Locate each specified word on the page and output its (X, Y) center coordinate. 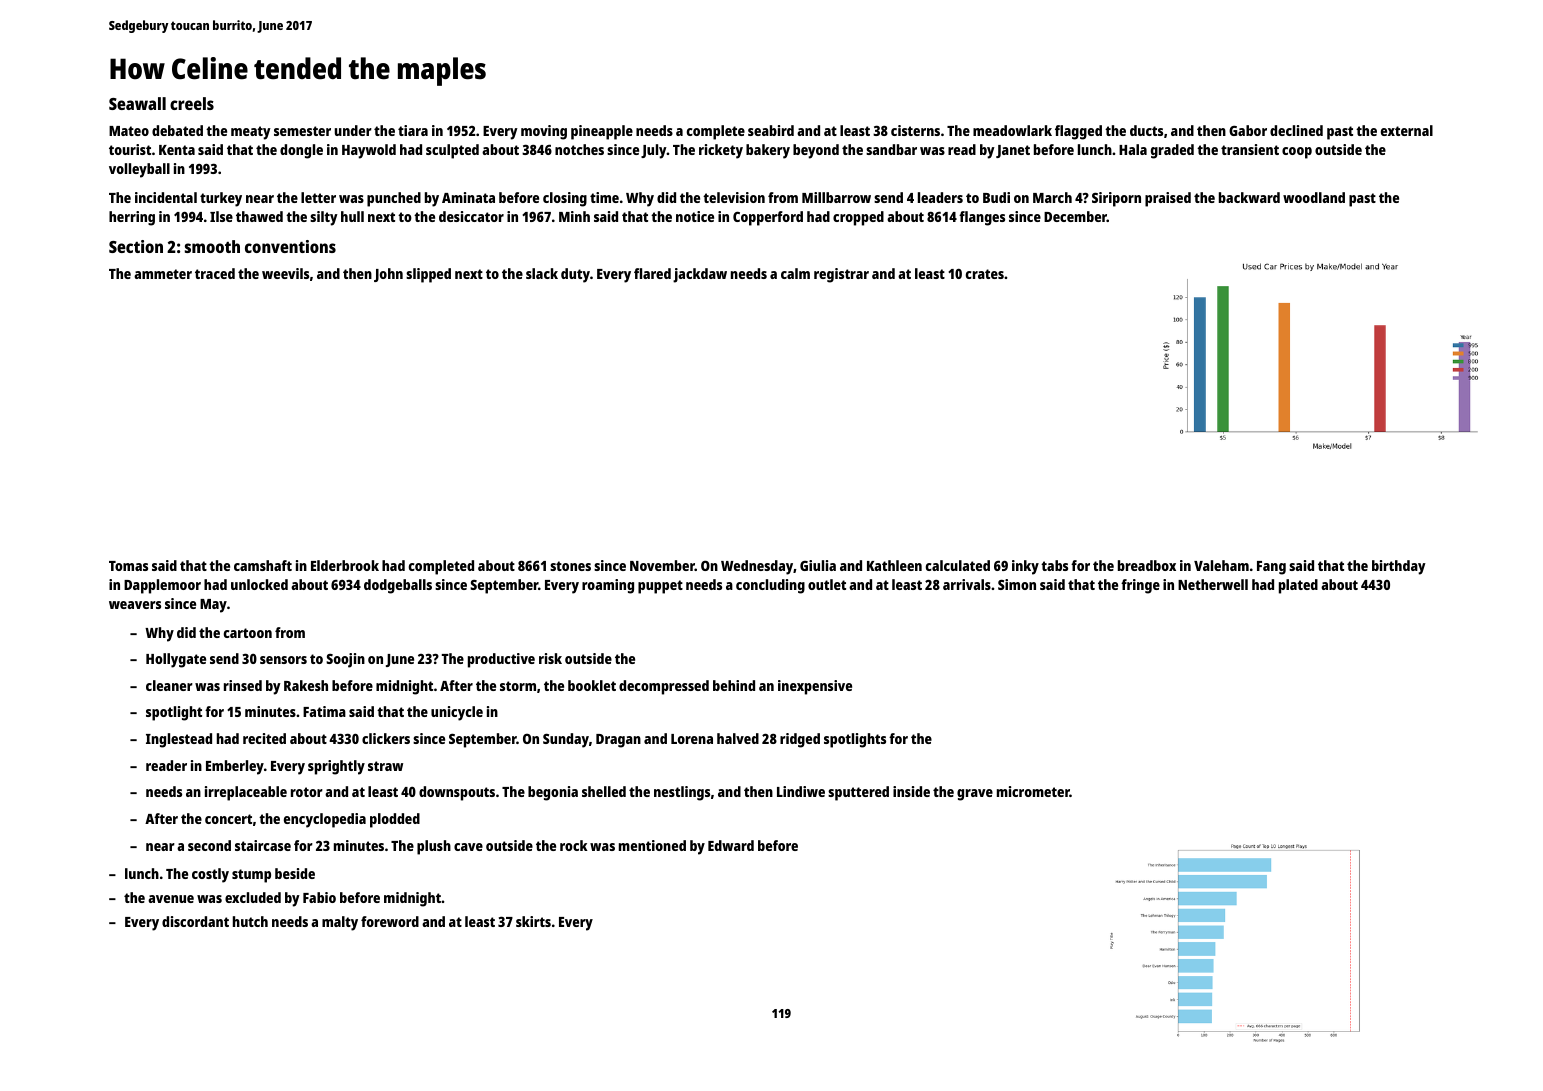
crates (985, 274)
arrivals (967, 584)
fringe (1140, 586)
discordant (195, 921)
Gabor (1248, 130)
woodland (1314, 197)
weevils (285, 273)
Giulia (818, 565)
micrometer (1033, 791)
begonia (553, 793)
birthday (1399, 567)
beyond (816, 151)
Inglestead (179, 740)
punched (394, 199)
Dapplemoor (162, 586)
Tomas (128, 566)
